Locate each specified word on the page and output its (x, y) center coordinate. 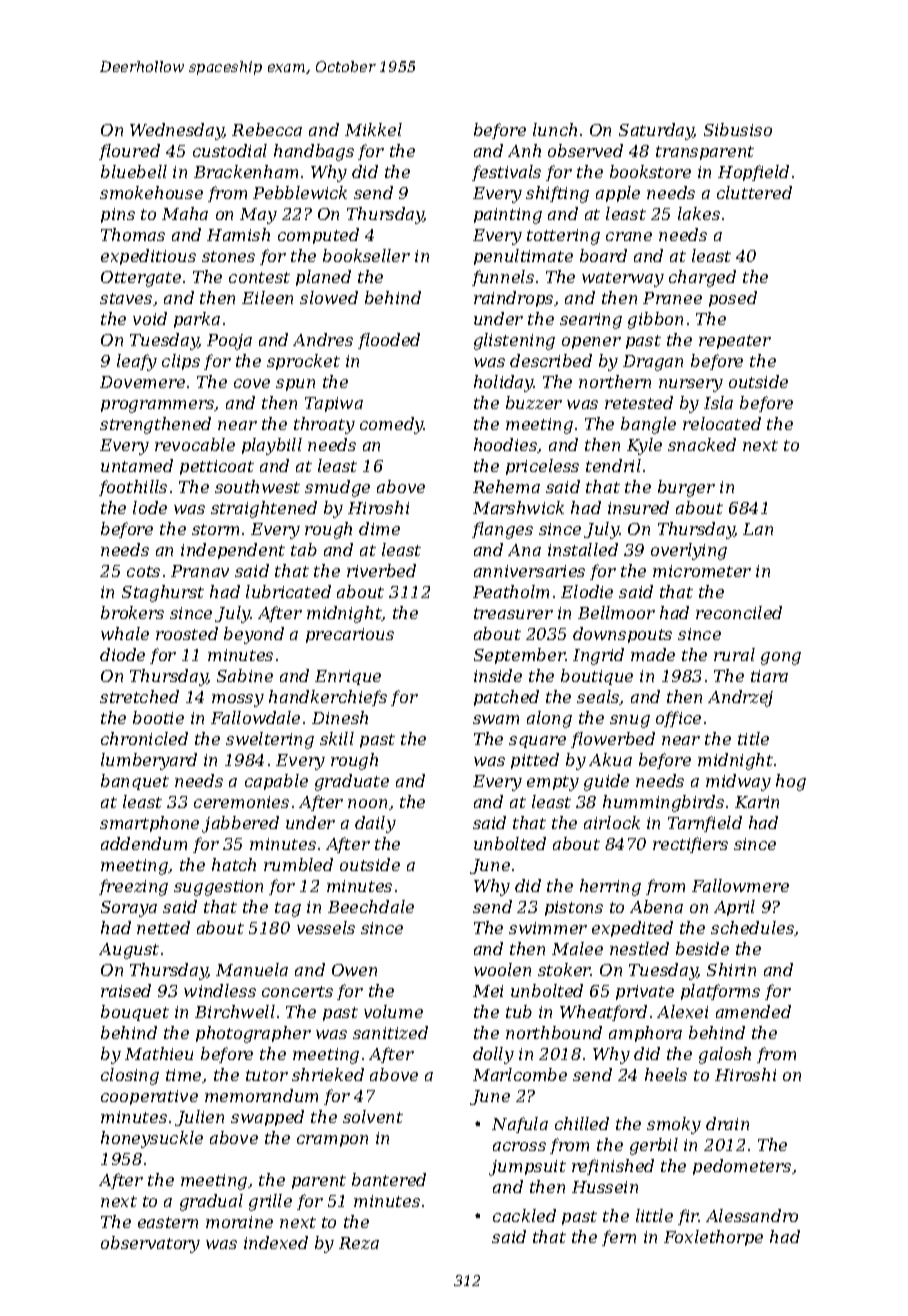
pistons (574, 908)
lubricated (288, 591)
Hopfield (753, 173)
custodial (230, 150)
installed (583, 549)
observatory (150, 1244)
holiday (504, 383)
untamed (137, 465)
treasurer (513, 613)
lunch (555, 129)
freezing (133, 887)
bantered (389, 1179)
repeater (735, 342)
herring (610, 887)
